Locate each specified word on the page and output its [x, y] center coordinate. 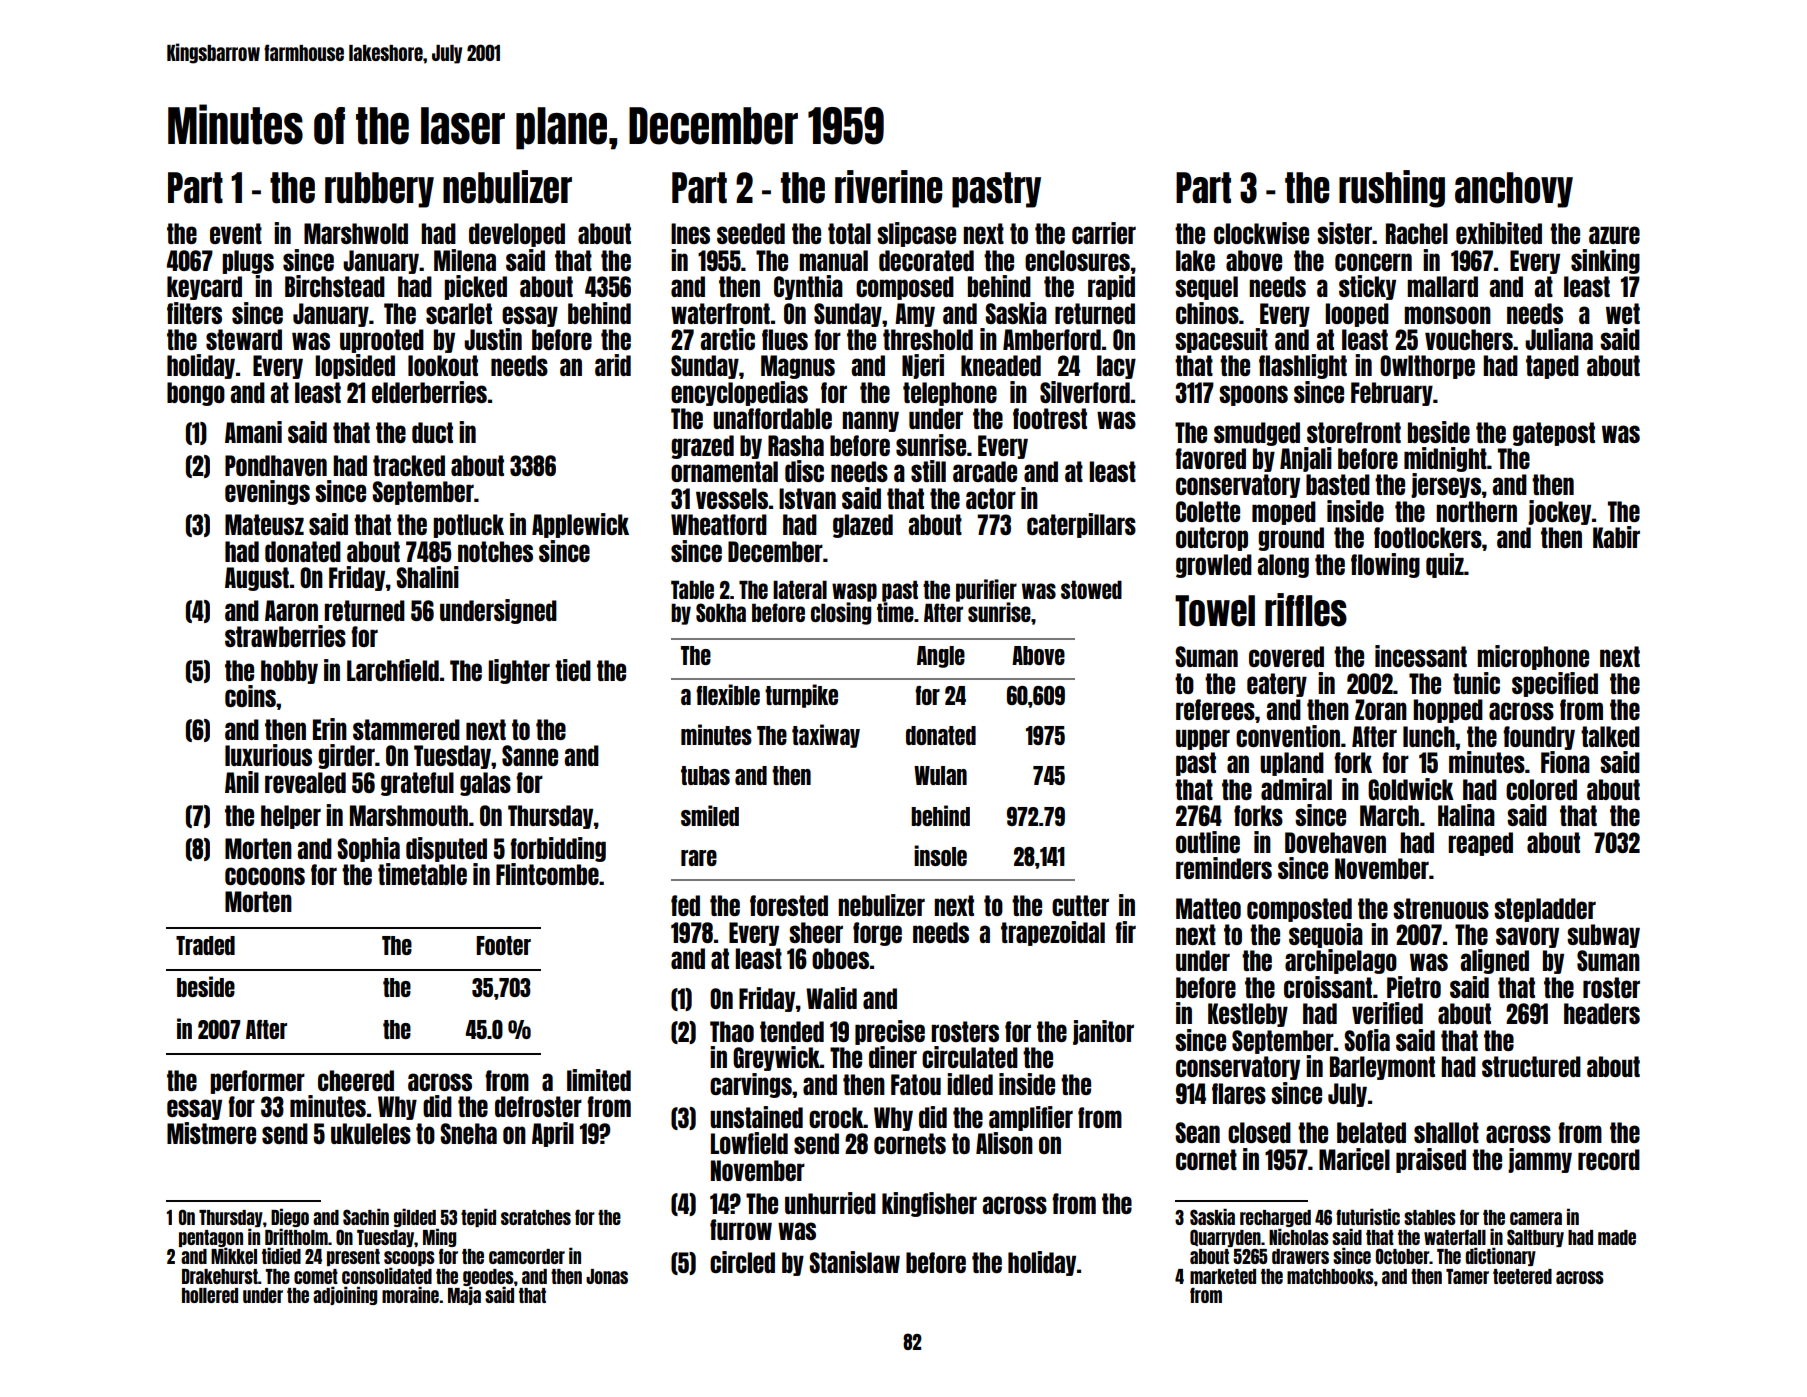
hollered [210, 1295]
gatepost [1554, 434]
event [236, 233]
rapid [1111, 287]
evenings [267, 492]
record [1609, 1159]
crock [836, 1117]
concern [1373, 262]
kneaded [1001, 365]
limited [599, 1080]
